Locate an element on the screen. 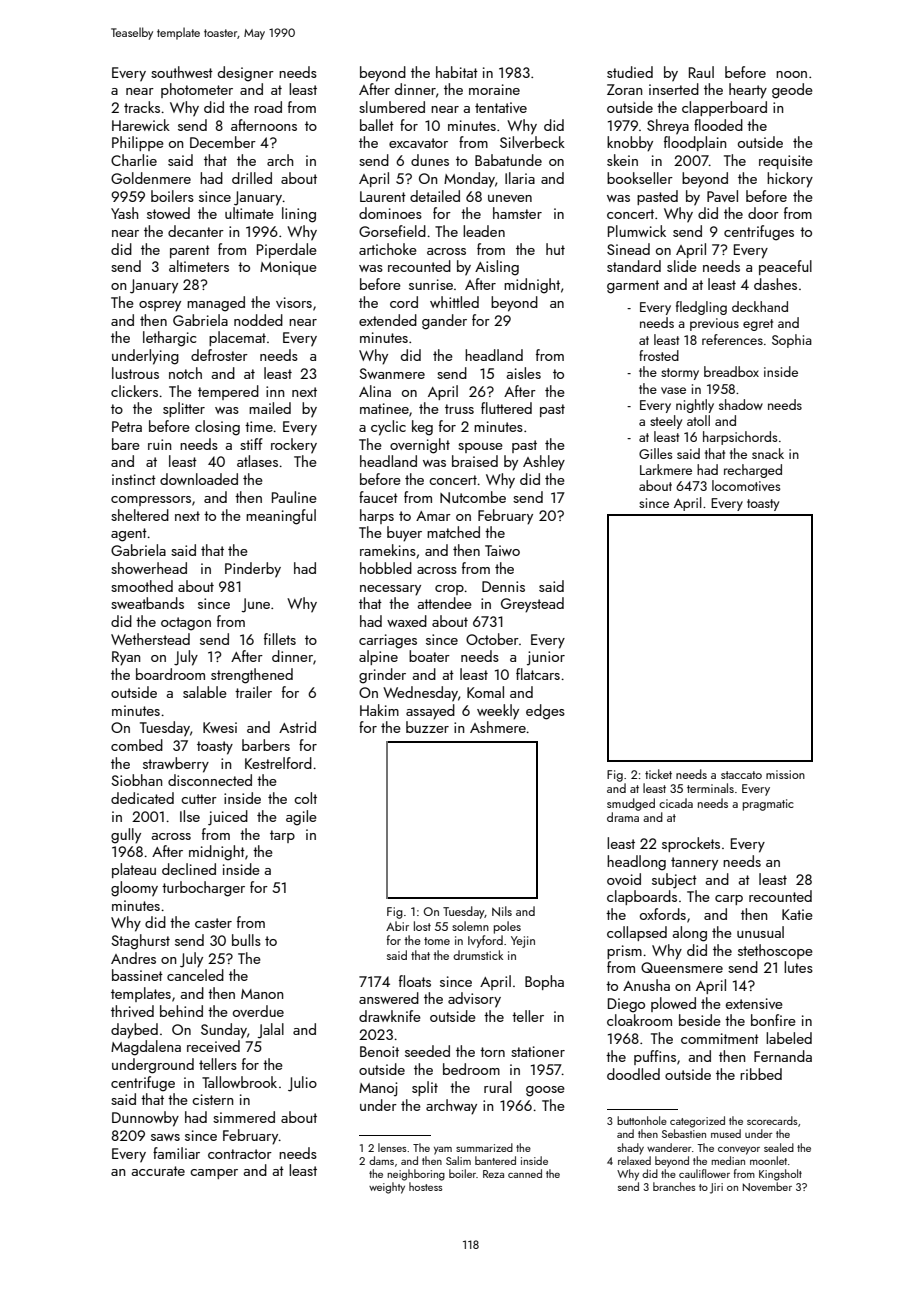 Image resolution: width=924 pixels, height=1308 pixels. contractor is located at coordinates (240, 1154).
